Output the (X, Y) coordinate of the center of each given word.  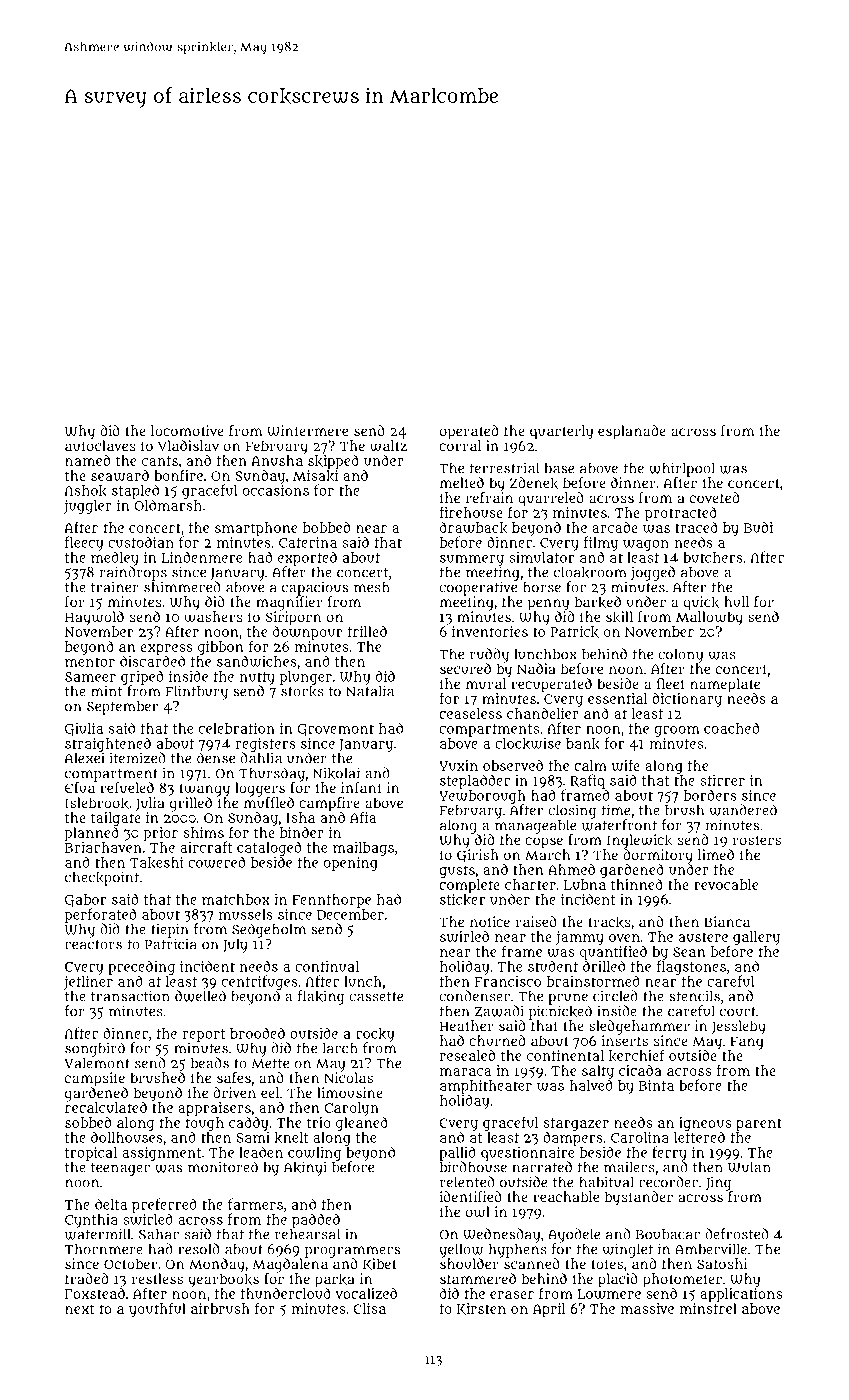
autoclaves (100, 445)
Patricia (171, 944)
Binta (656, 1085)
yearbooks (223, 1280)
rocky (375, 1035)
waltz (388, 446)
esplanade (632, 432)
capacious (315, 588)
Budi (758, 527)
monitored (223, 1167)
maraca (465, 1072)
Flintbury (197, 692)
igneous (705, 1124)
